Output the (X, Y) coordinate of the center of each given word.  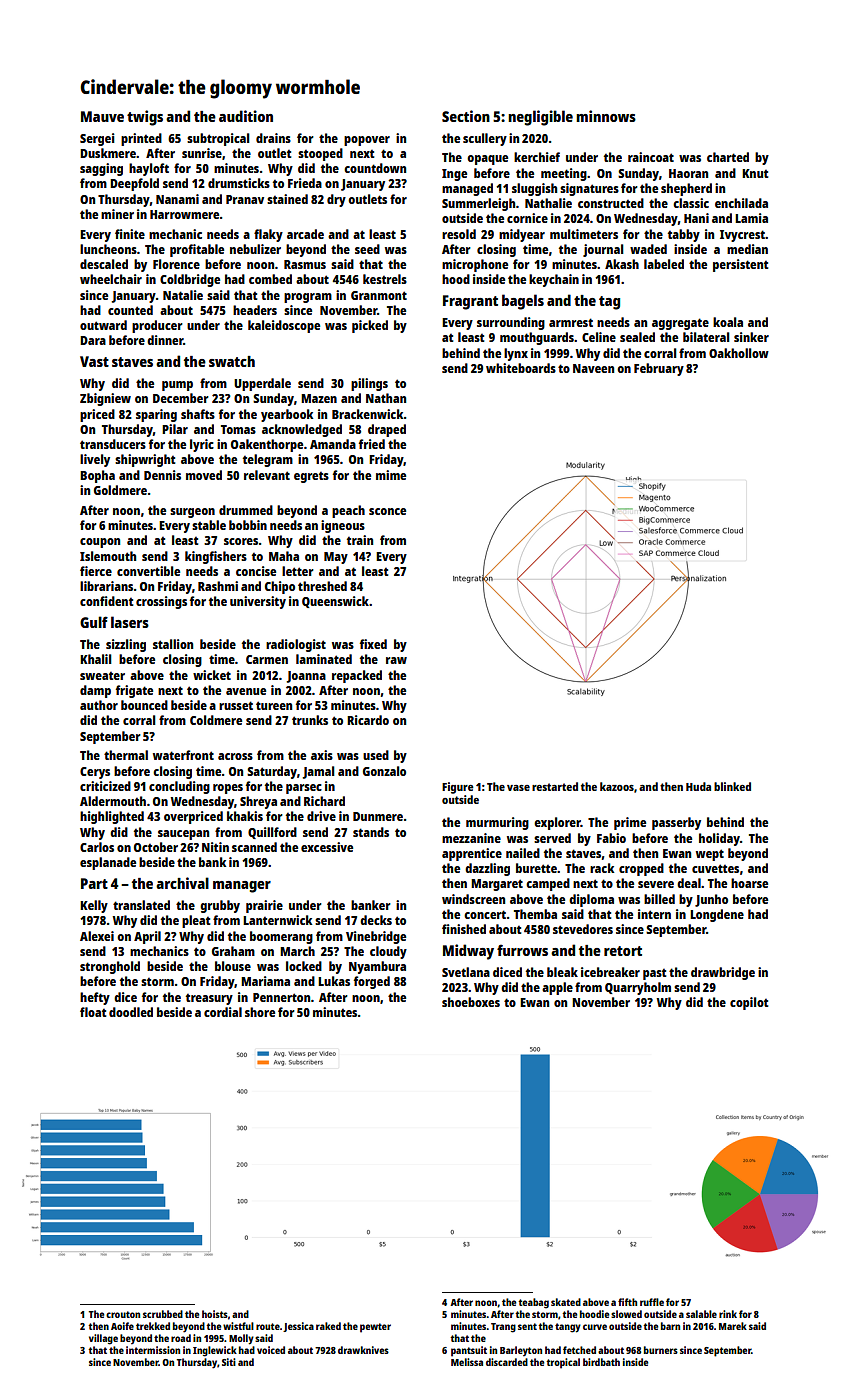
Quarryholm (638, 988)
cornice (527, 218)
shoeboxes (471, 1002)
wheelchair (111, 279)
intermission (153, 1350)
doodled (131, 1012)
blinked (732, 786)
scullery (485, 139)
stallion (173, 644)
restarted (555, 786)
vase (518, 788)
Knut (755, 173)
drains (273, 138)
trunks (310, 720)
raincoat (651, 157)
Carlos (97, 847)
